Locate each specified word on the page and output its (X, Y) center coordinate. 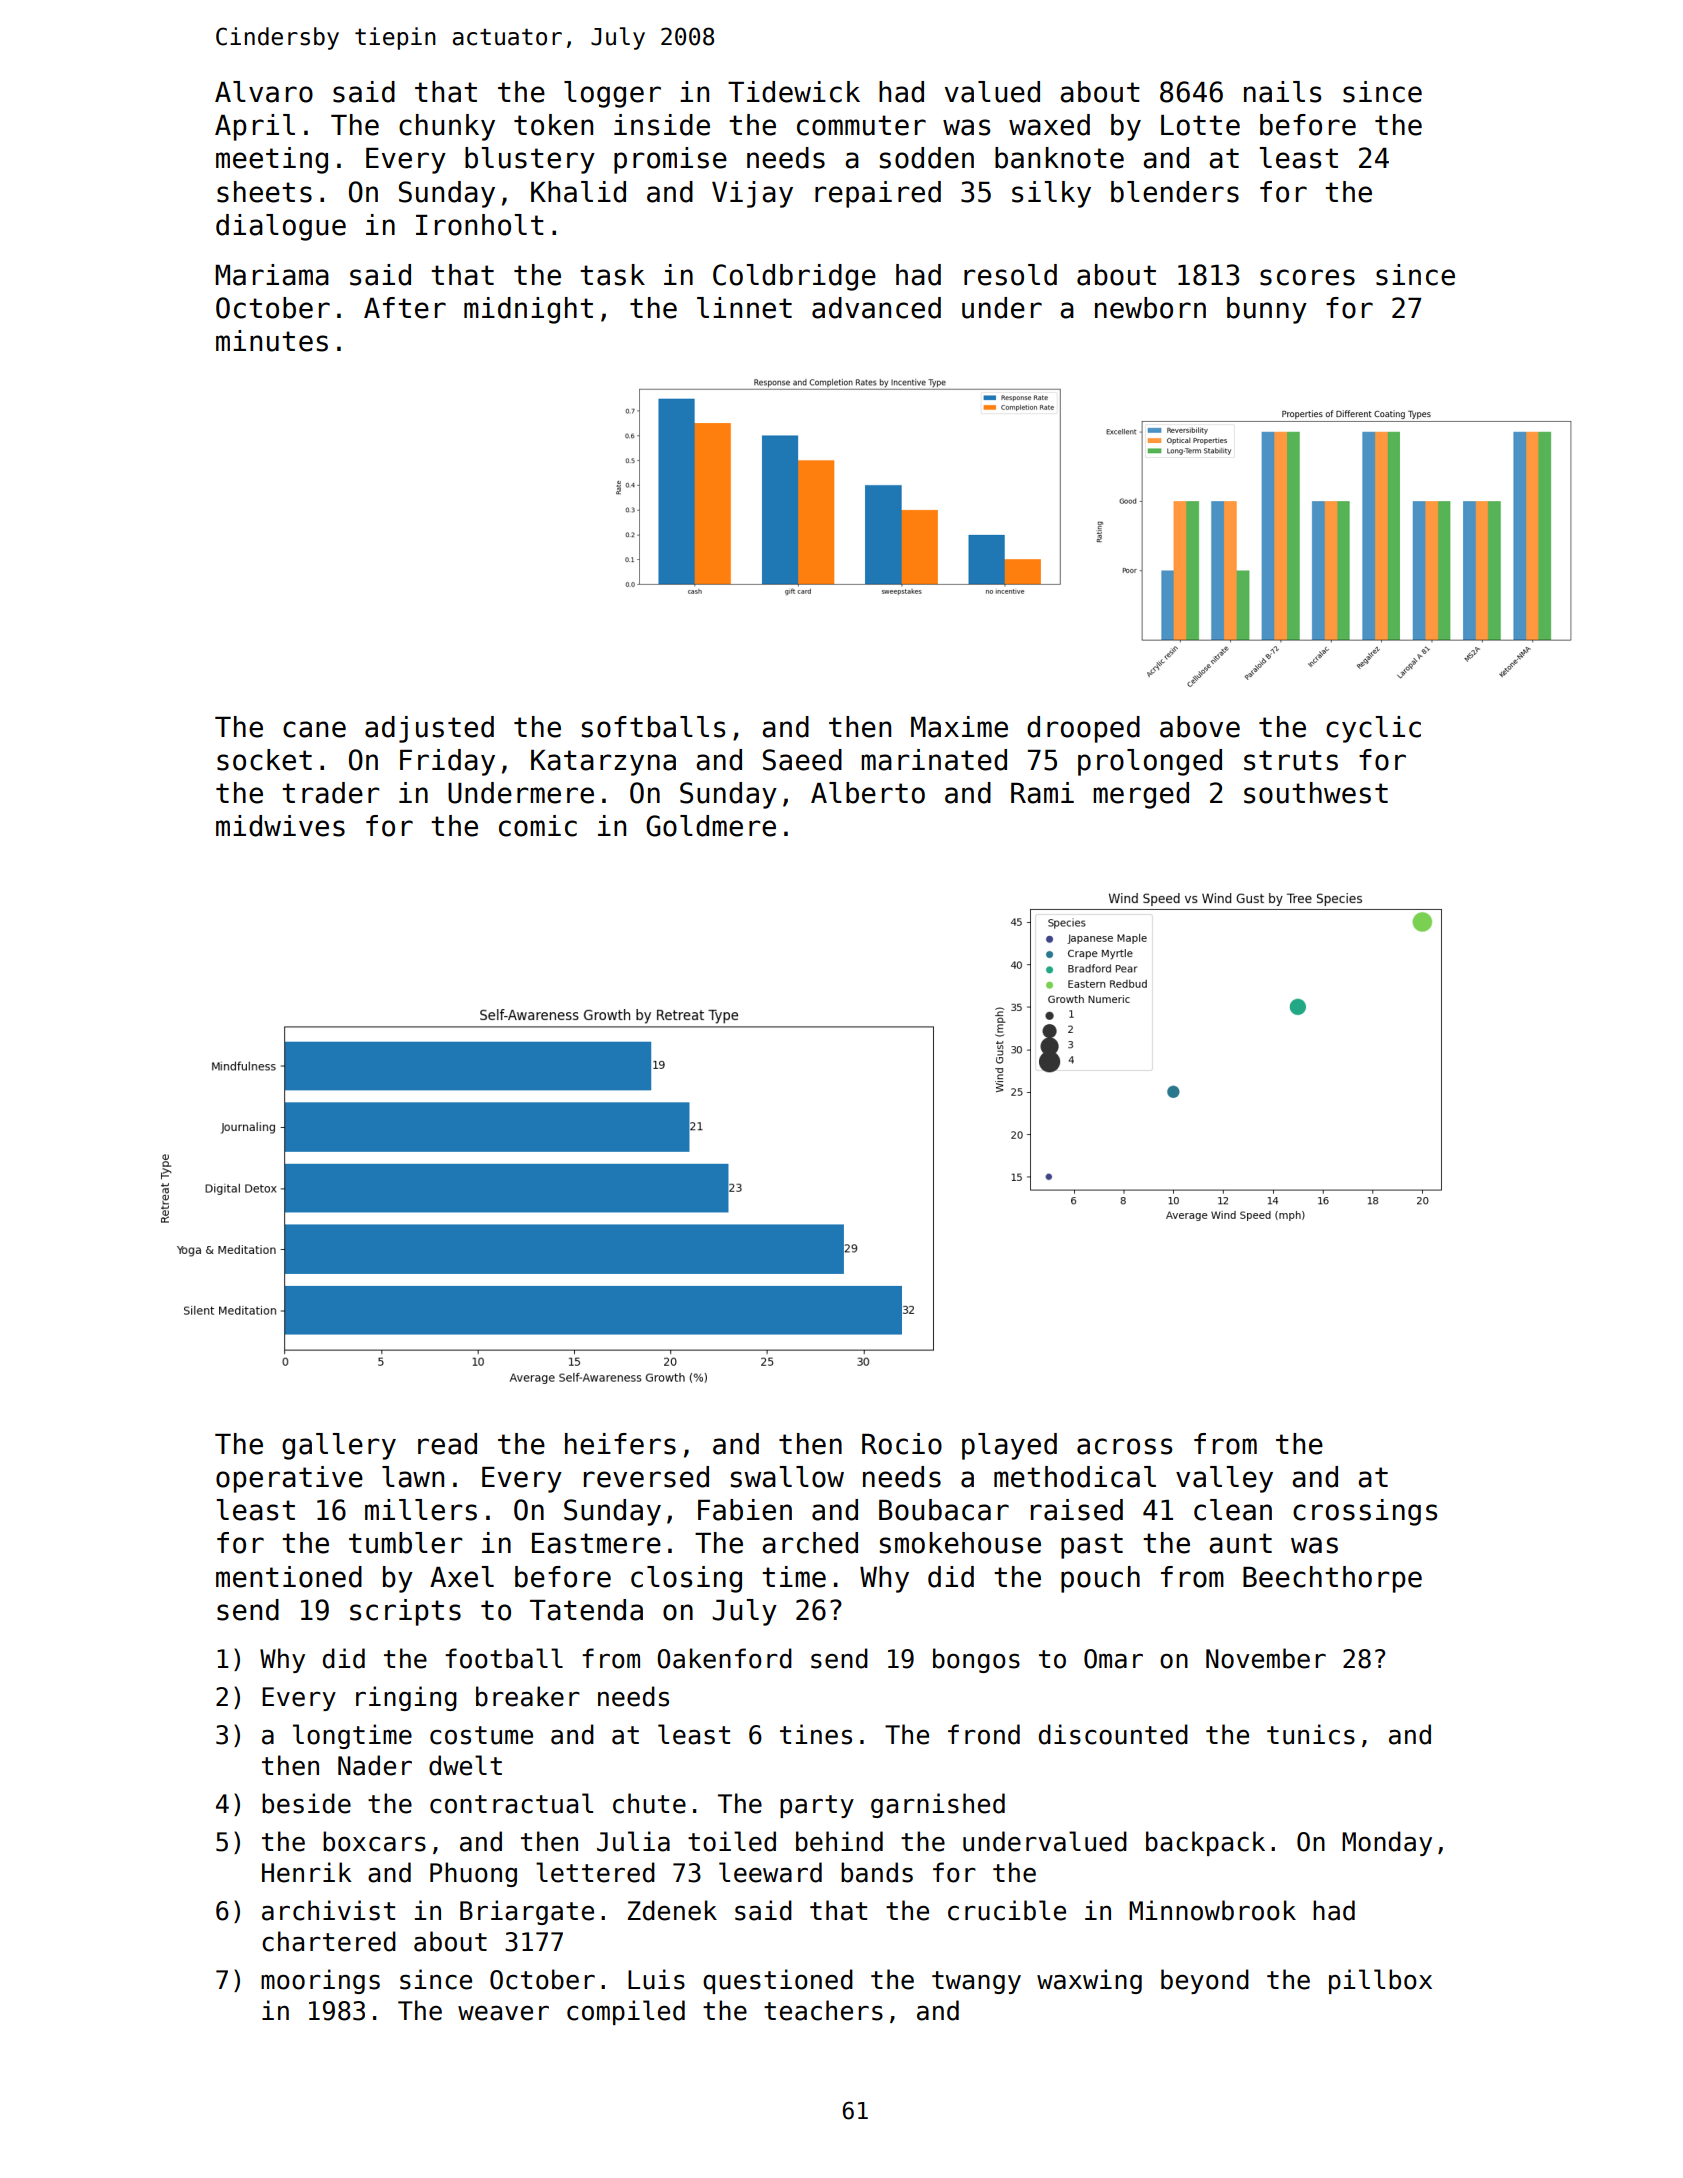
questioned (778, 1981)
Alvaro (264, 92)
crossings (1365, 1512)
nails (1282, 92)
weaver (503, 2013)
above (1200, 727)
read (447, 1444)
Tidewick (794, 92)
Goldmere (711, 826)
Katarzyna (603, 763)
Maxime (959, 727)
